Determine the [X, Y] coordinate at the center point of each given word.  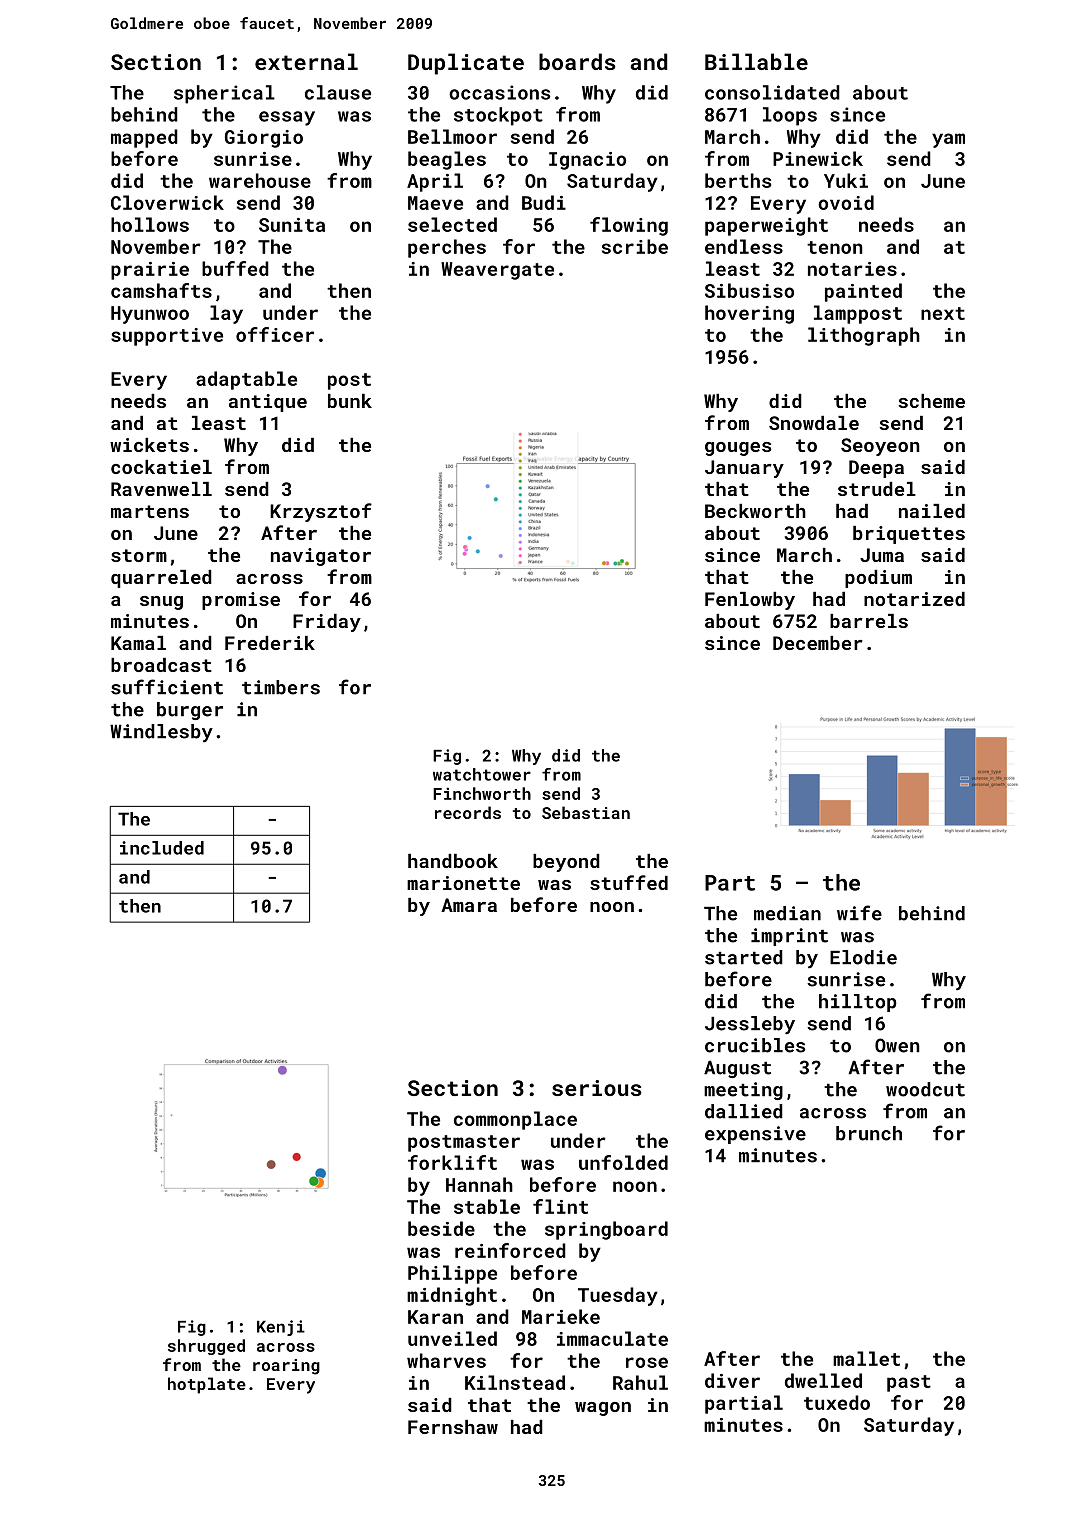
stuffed [629, 882]
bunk [350, 401]
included [162, 848]
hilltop [858, 1003]
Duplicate [466, 64]
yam [948, 140]
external [306, 61]
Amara [469, 905]
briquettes [909, 535]
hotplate [207, 1385]
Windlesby [161, 733]
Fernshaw [453, 1427]
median [787, 913]
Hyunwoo [150, 315]
